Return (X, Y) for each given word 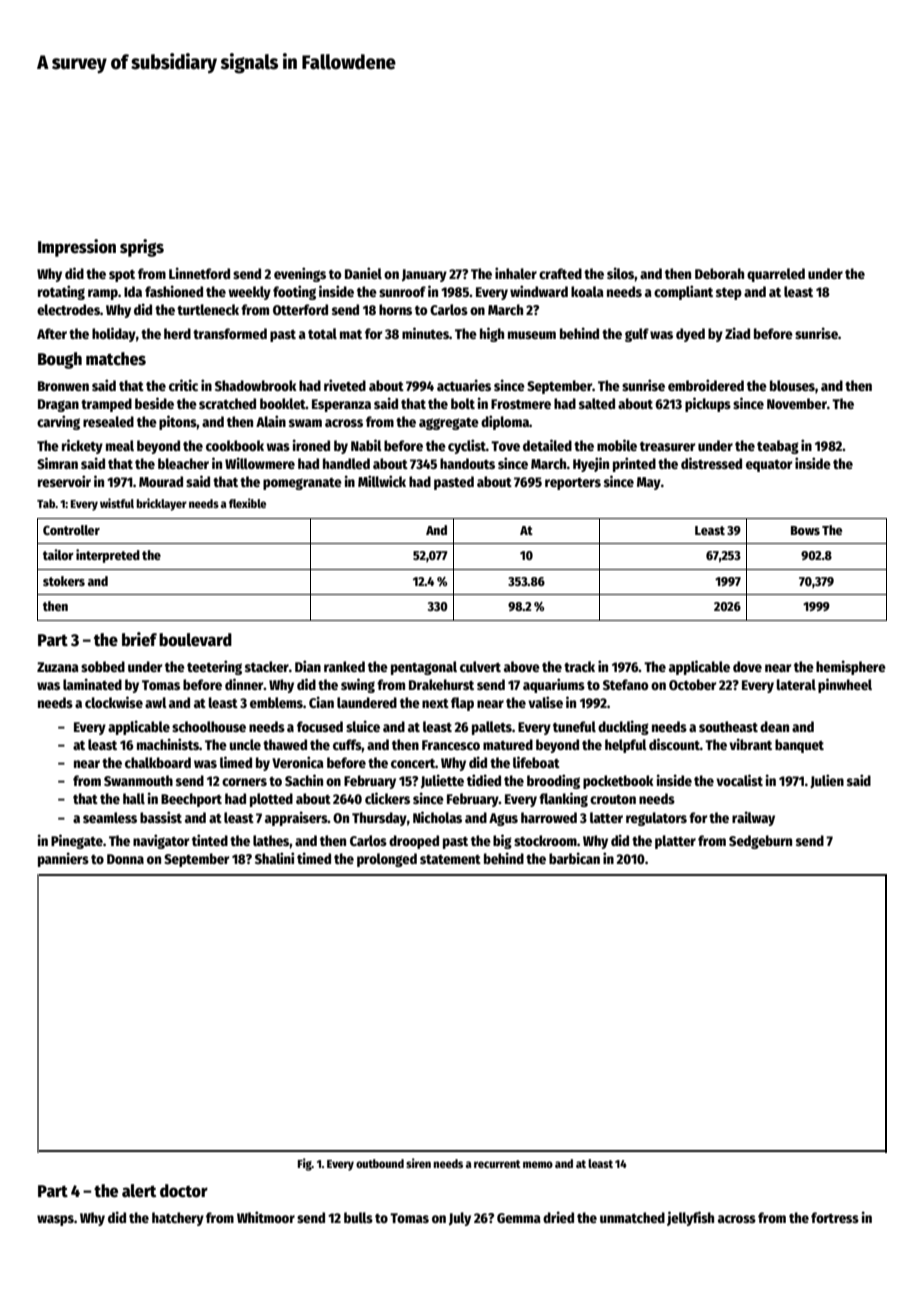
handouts (467, 463)
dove (747, 666)
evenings (300, 274)
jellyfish (690, 1218)
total (322, 333)
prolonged (387, 860)
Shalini (274, 858)
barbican (574, 858)
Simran (57, 463)
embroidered (706, 385)
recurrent (497, 1164)
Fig (305, 1164)
